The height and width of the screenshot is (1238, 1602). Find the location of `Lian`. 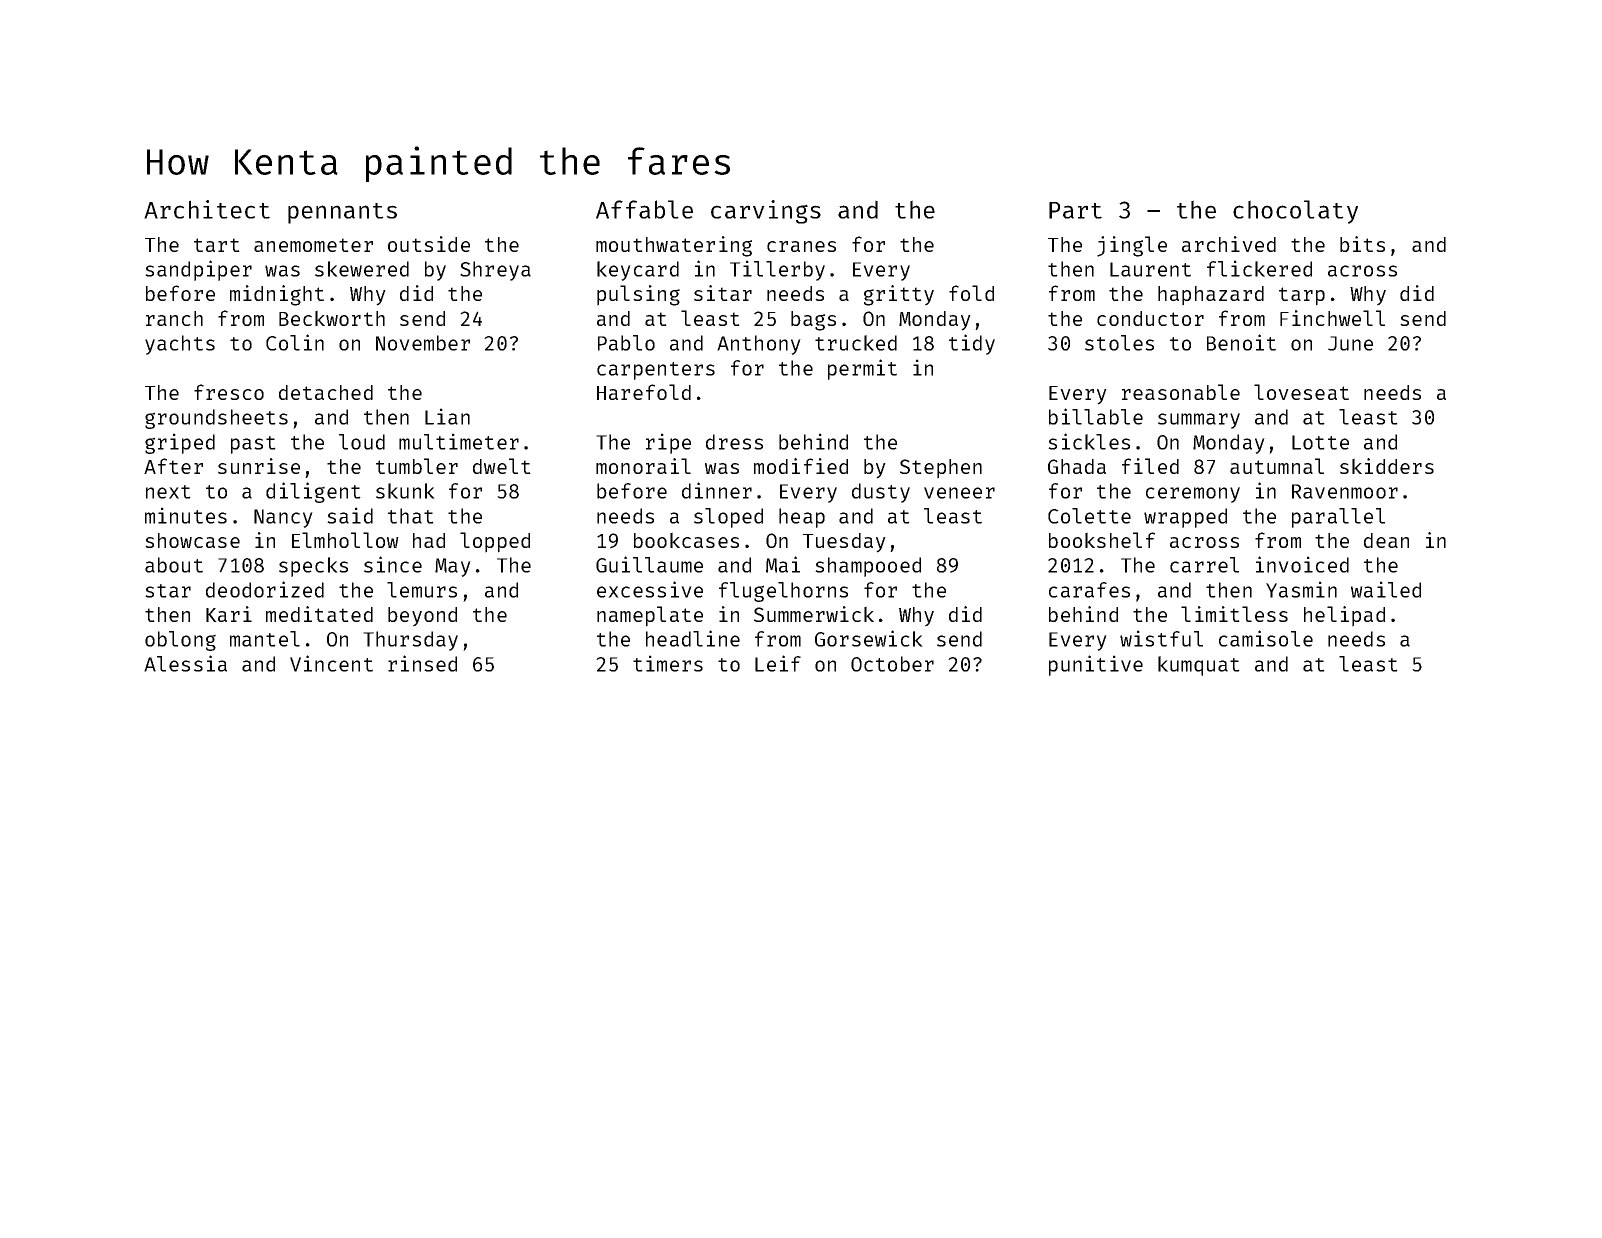

Lian is located at coordinates (447, 416).
